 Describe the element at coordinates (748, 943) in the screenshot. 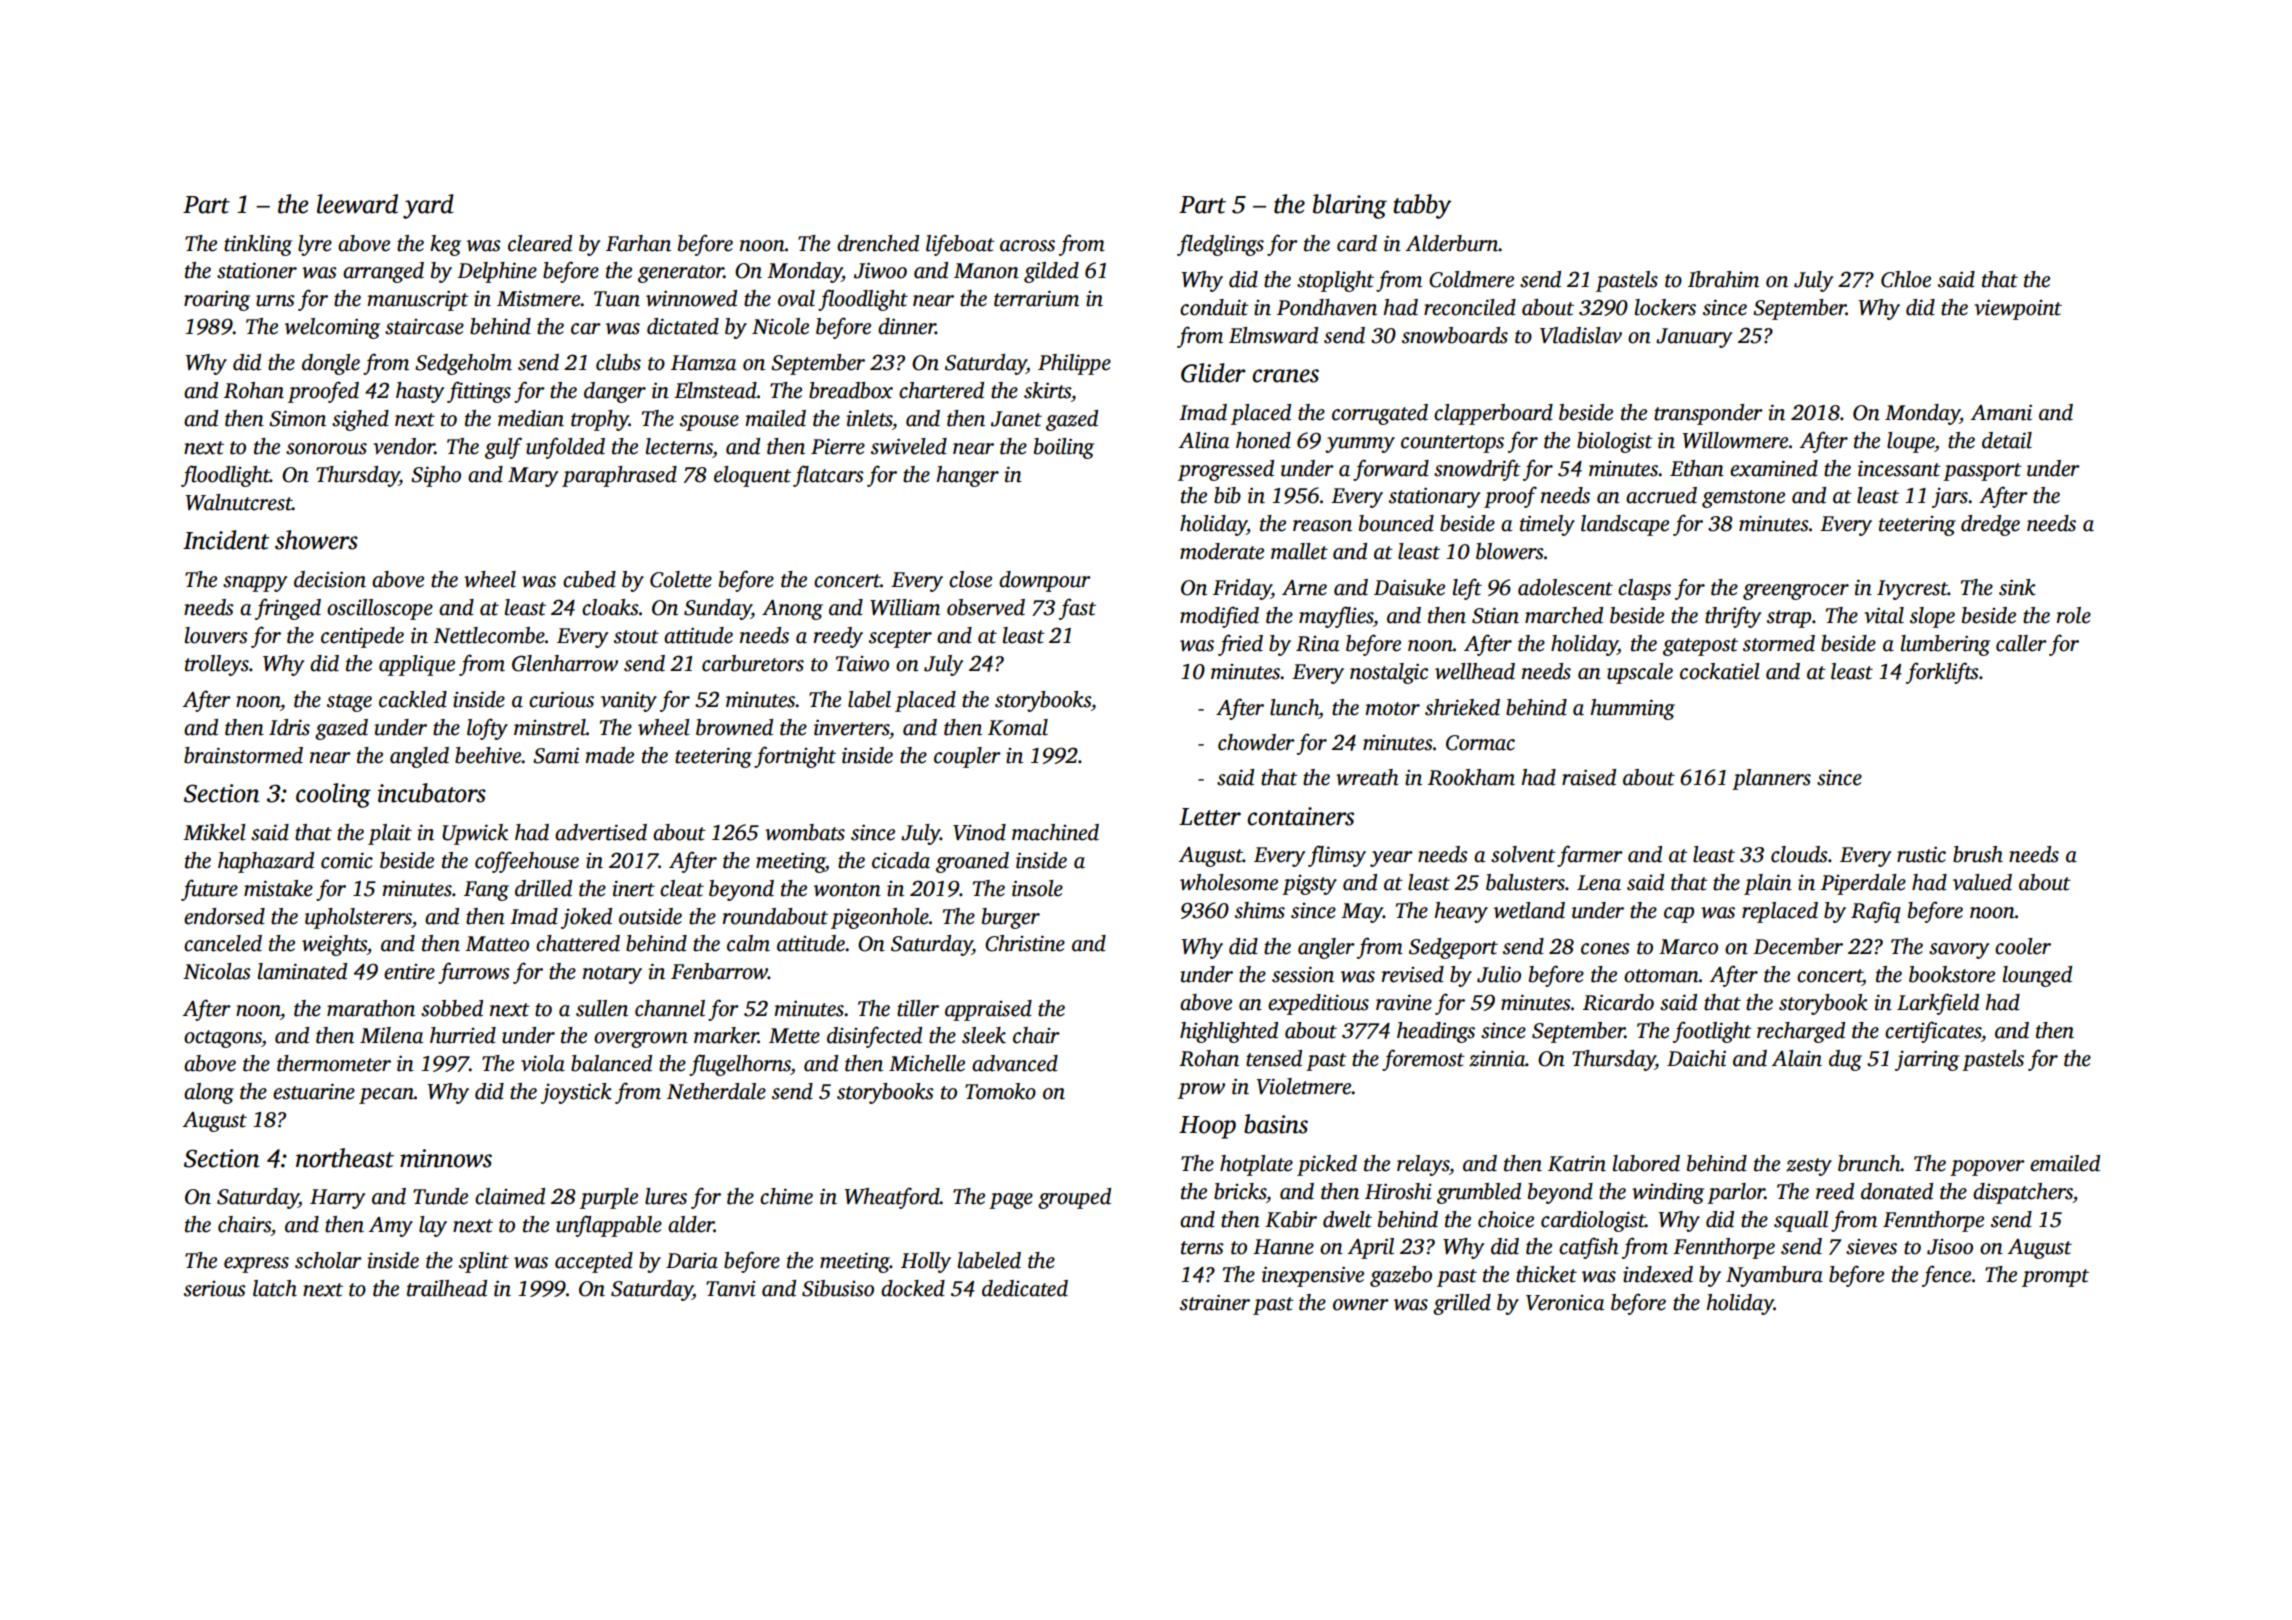

I see `calm` at that location.
